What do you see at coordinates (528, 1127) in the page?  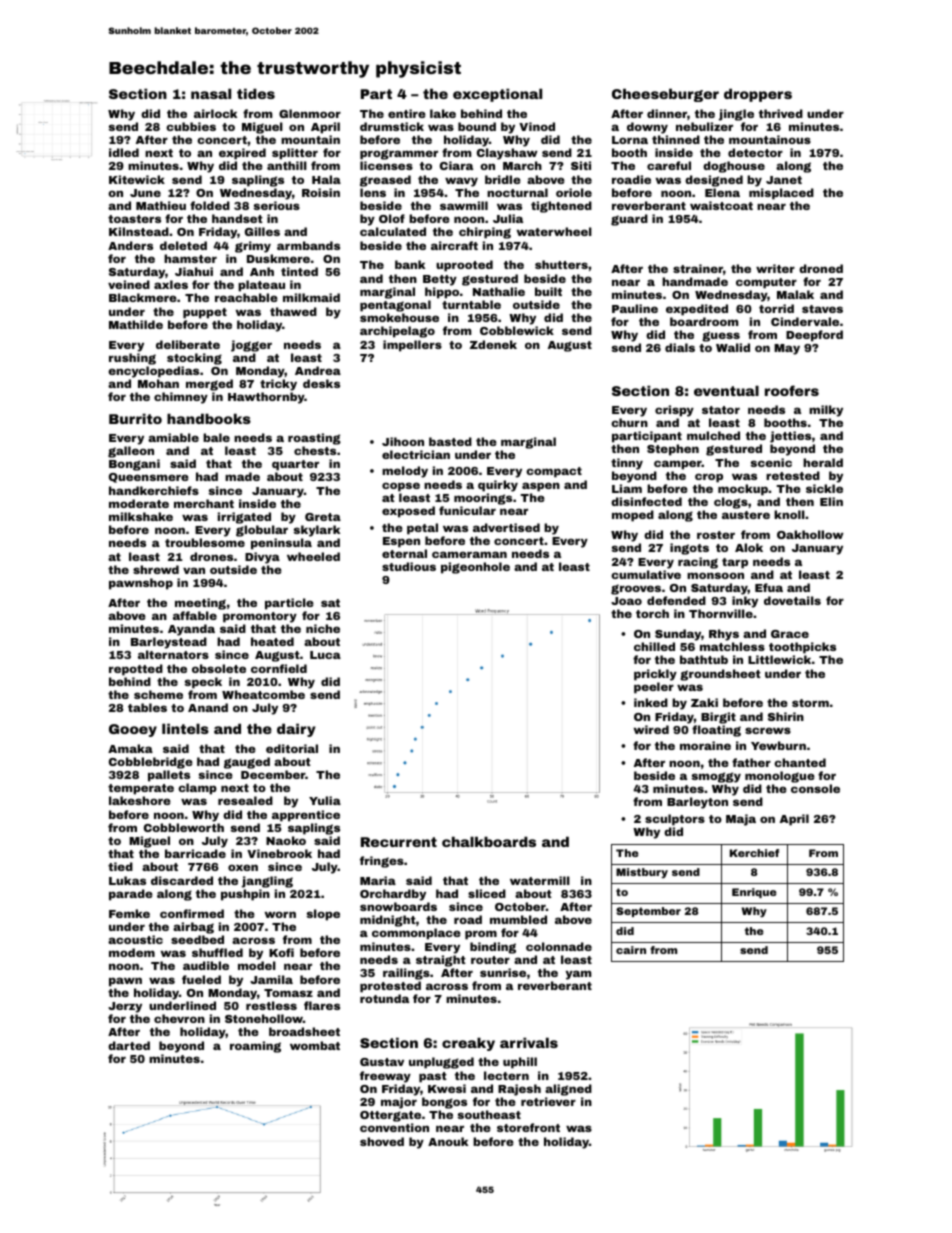 I see `storefront` at bounding box center [528, 1127].
